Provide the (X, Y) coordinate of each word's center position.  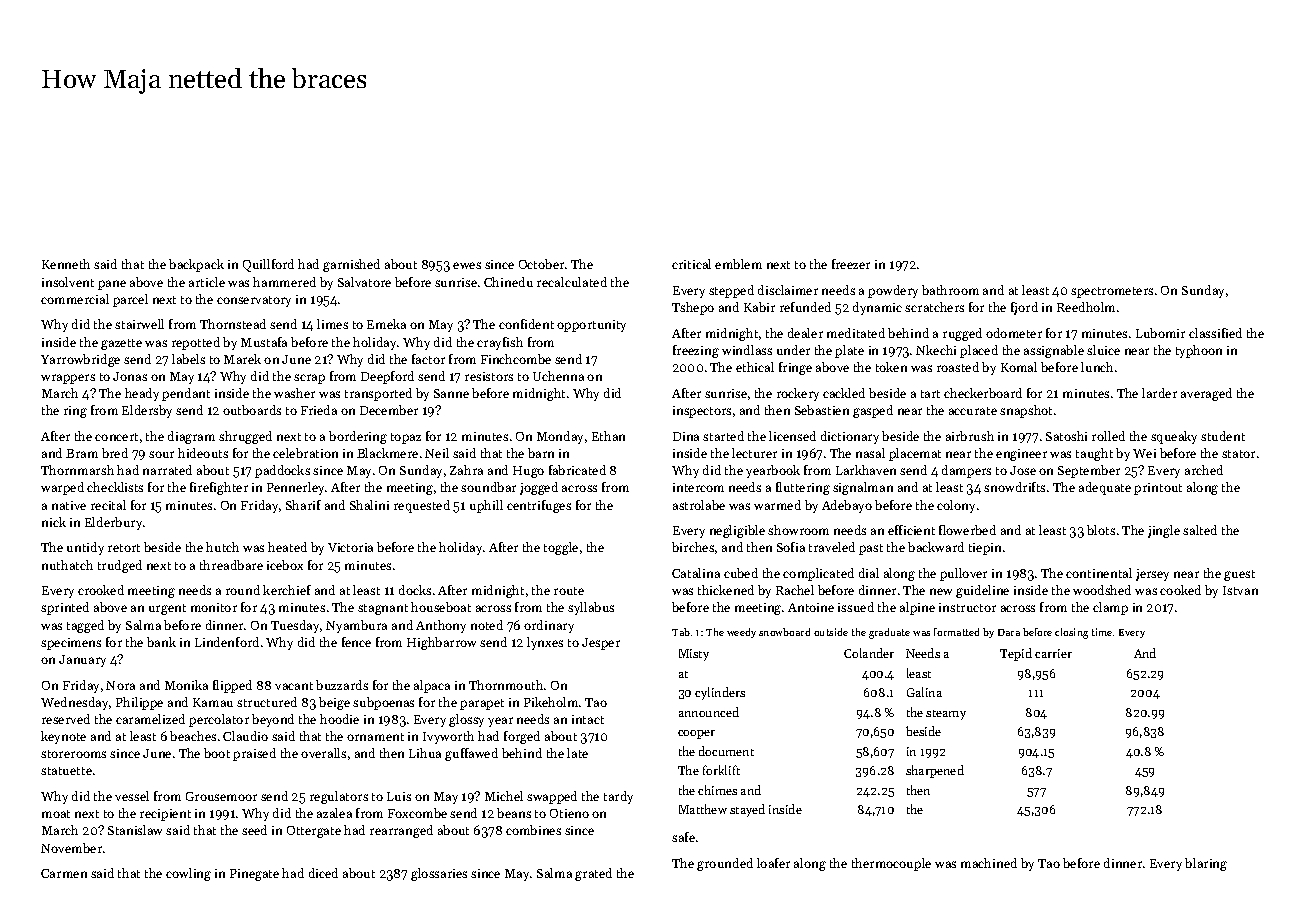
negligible (737, 531)
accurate (973, 411)
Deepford (387, 377)
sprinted (65, 608)
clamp (1110, 608)
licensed (792, 436)
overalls (323, 753)
